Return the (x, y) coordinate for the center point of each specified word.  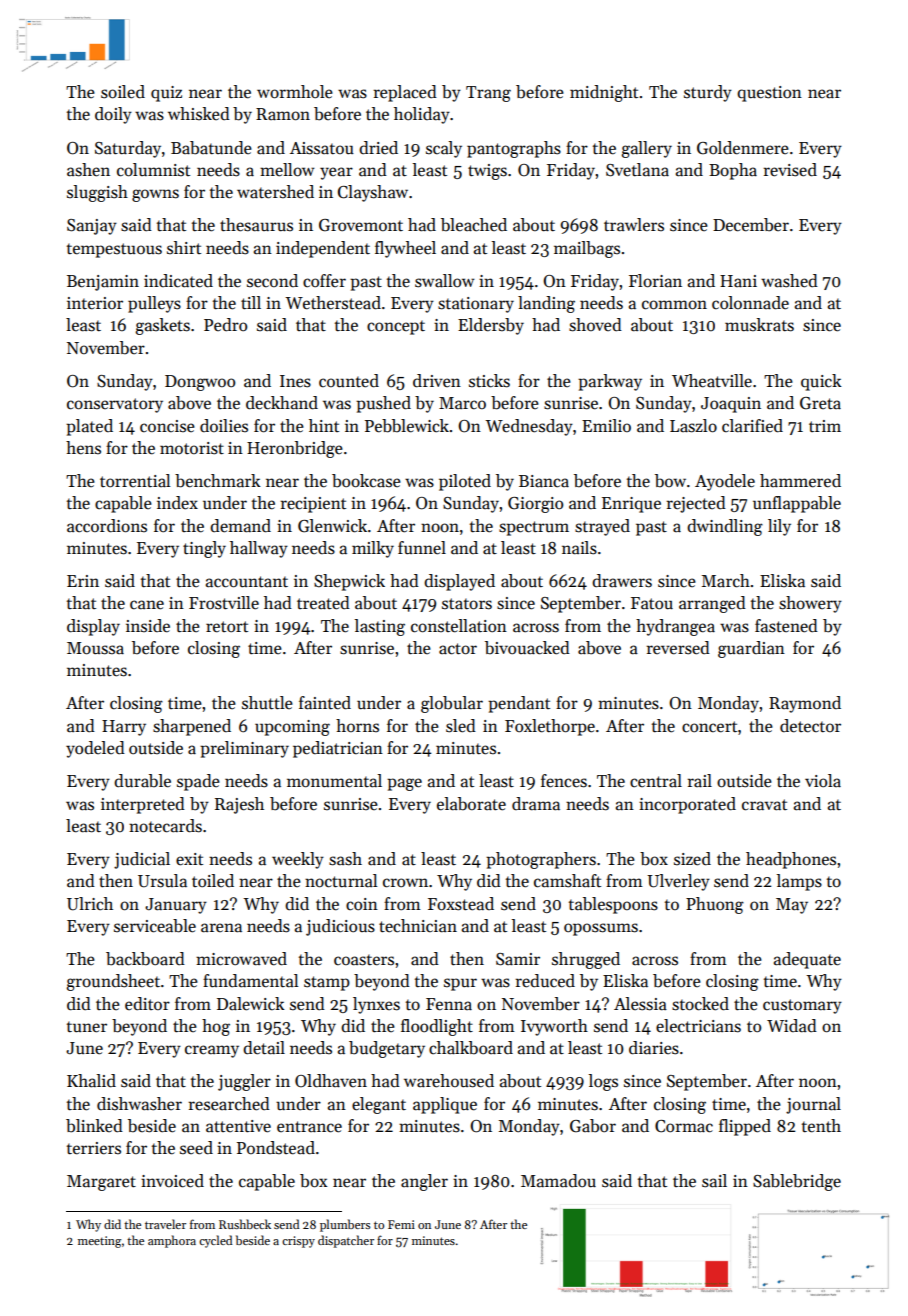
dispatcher (346, 1241)
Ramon (283, 114)
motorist (192, 448)
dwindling (725, 527)
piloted (465, 482)
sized (692, 859)
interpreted (143, 805)
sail (714, 1181)
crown (405, 883)
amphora (172, 1241)
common (674, 305)
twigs (487, 172)
